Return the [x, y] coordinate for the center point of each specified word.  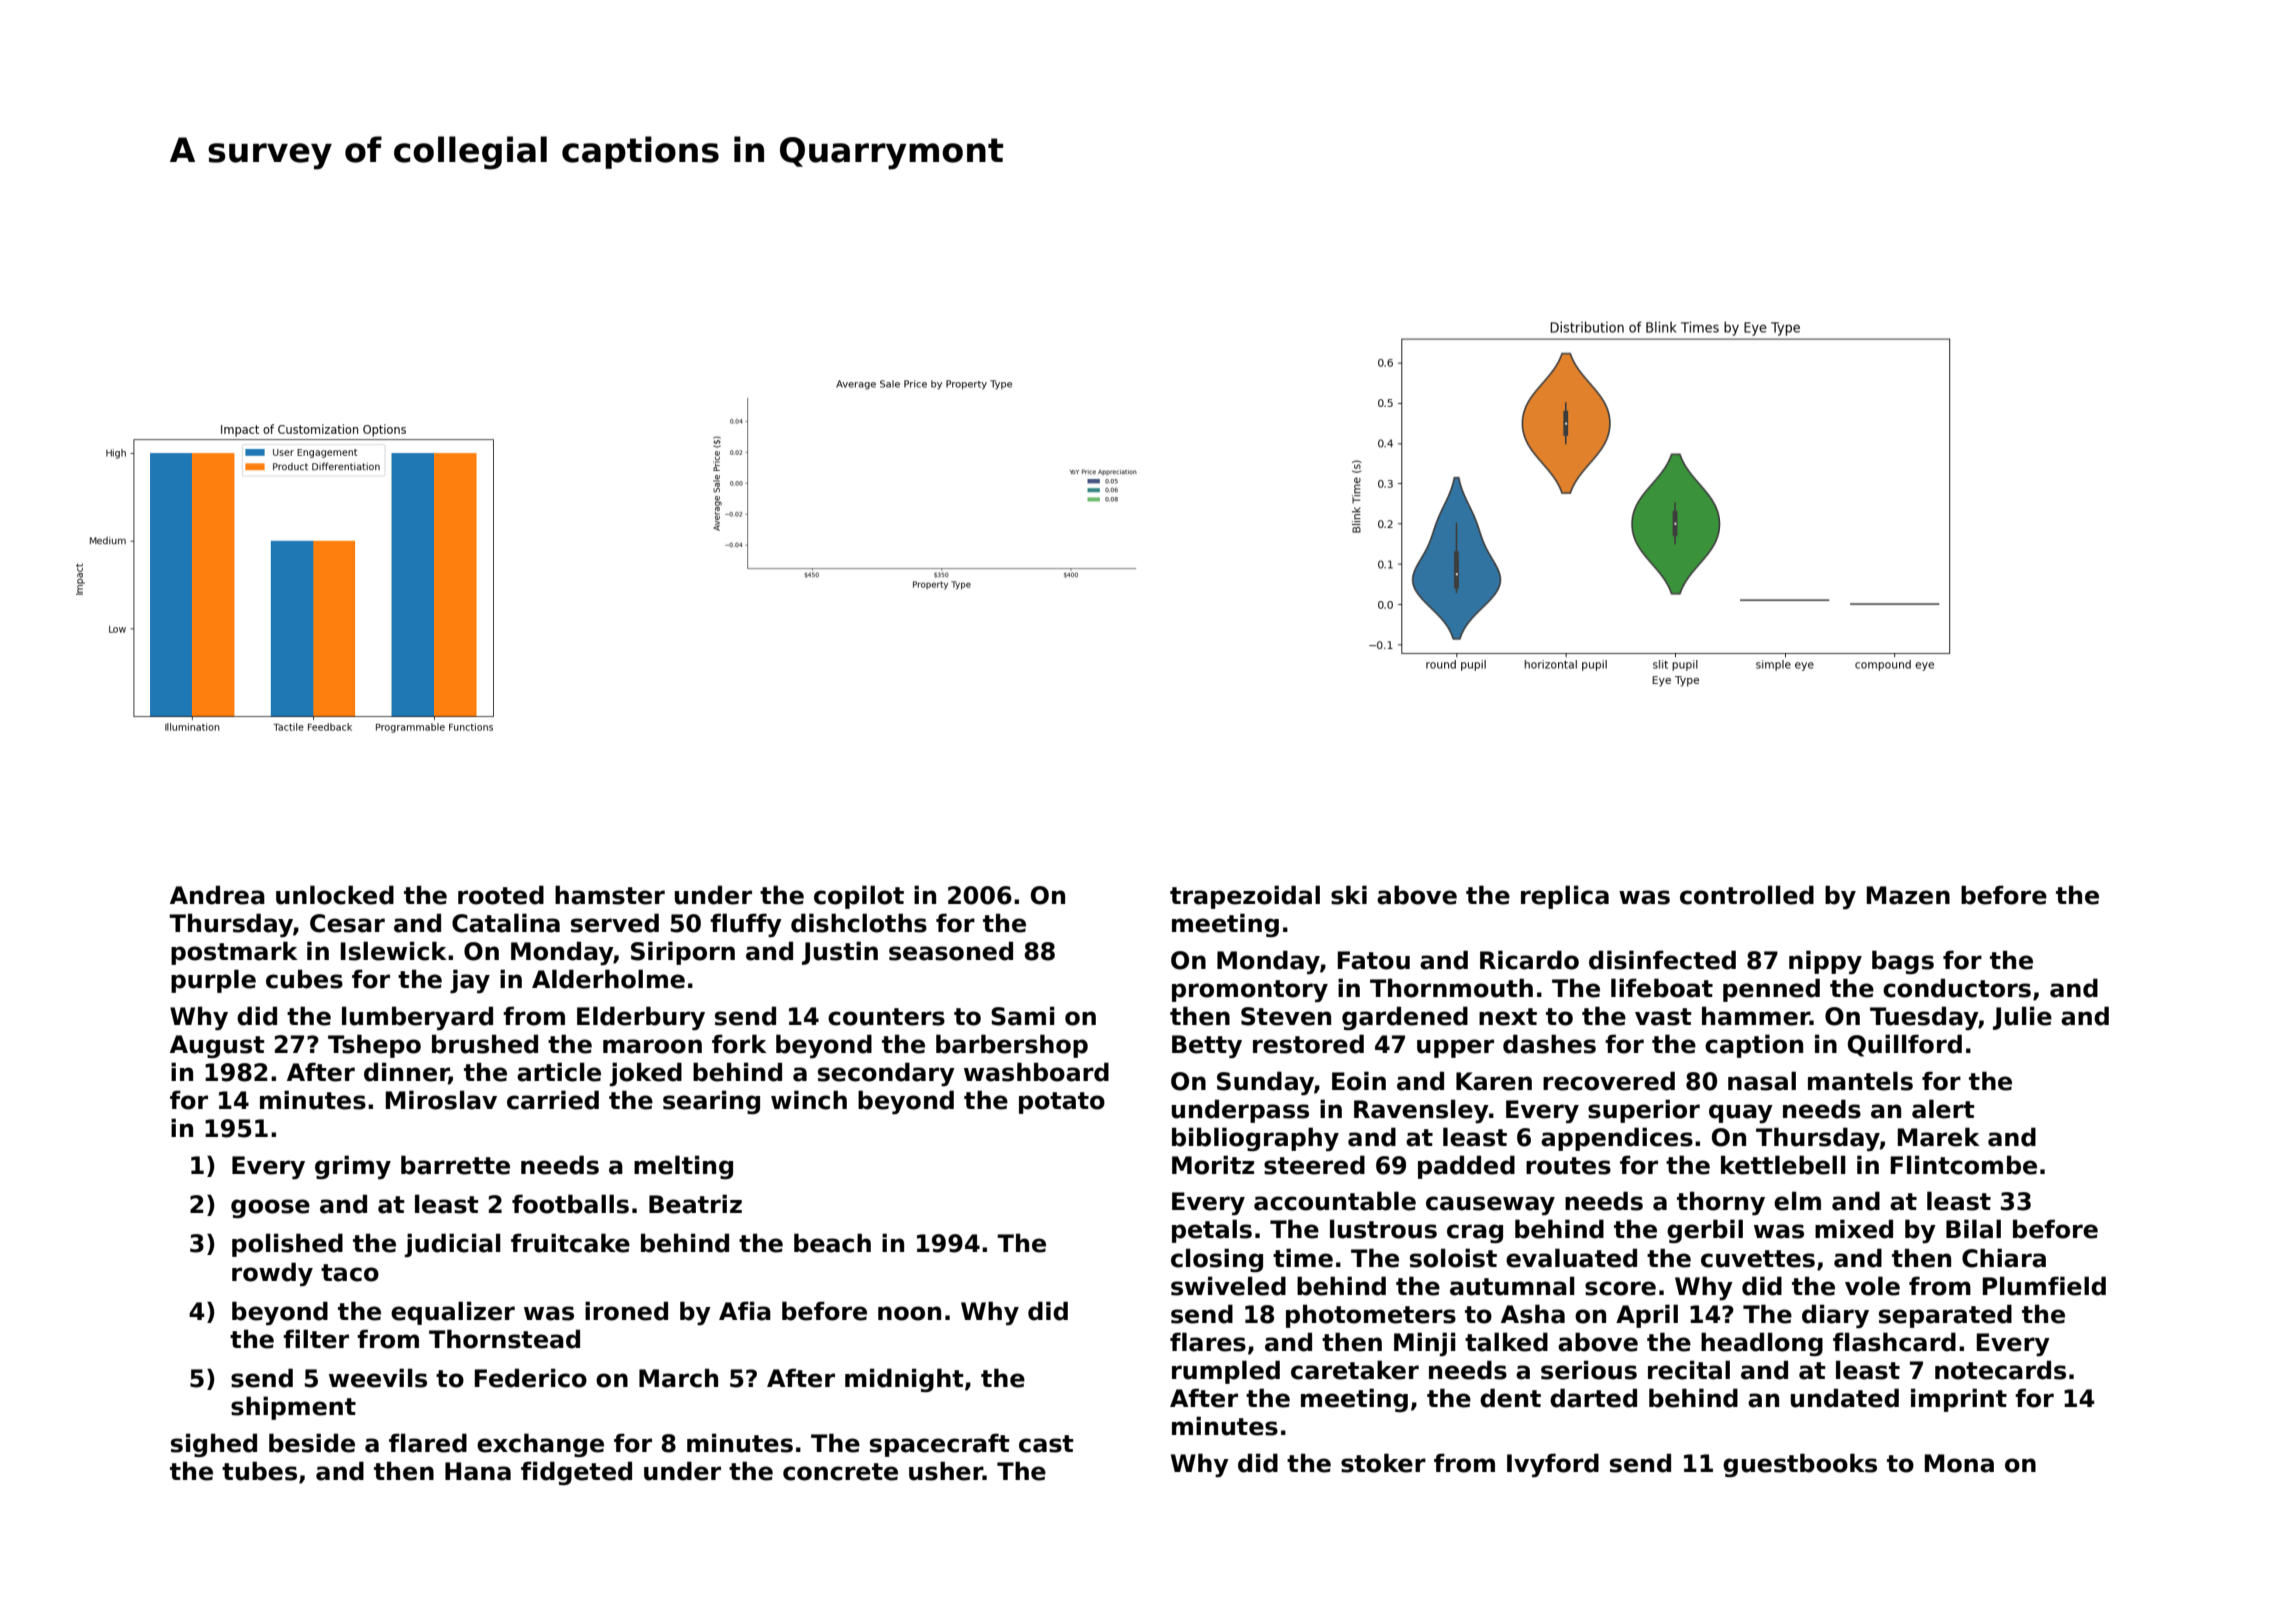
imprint [1959, 1400]
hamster [610, 895]
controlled [1747, 895]
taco [350, 1273]
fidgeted [576, 1473]
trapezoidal [1245, 897]
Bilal [1973, 1229]
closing [1217, 1260]
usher [946, 1471]
